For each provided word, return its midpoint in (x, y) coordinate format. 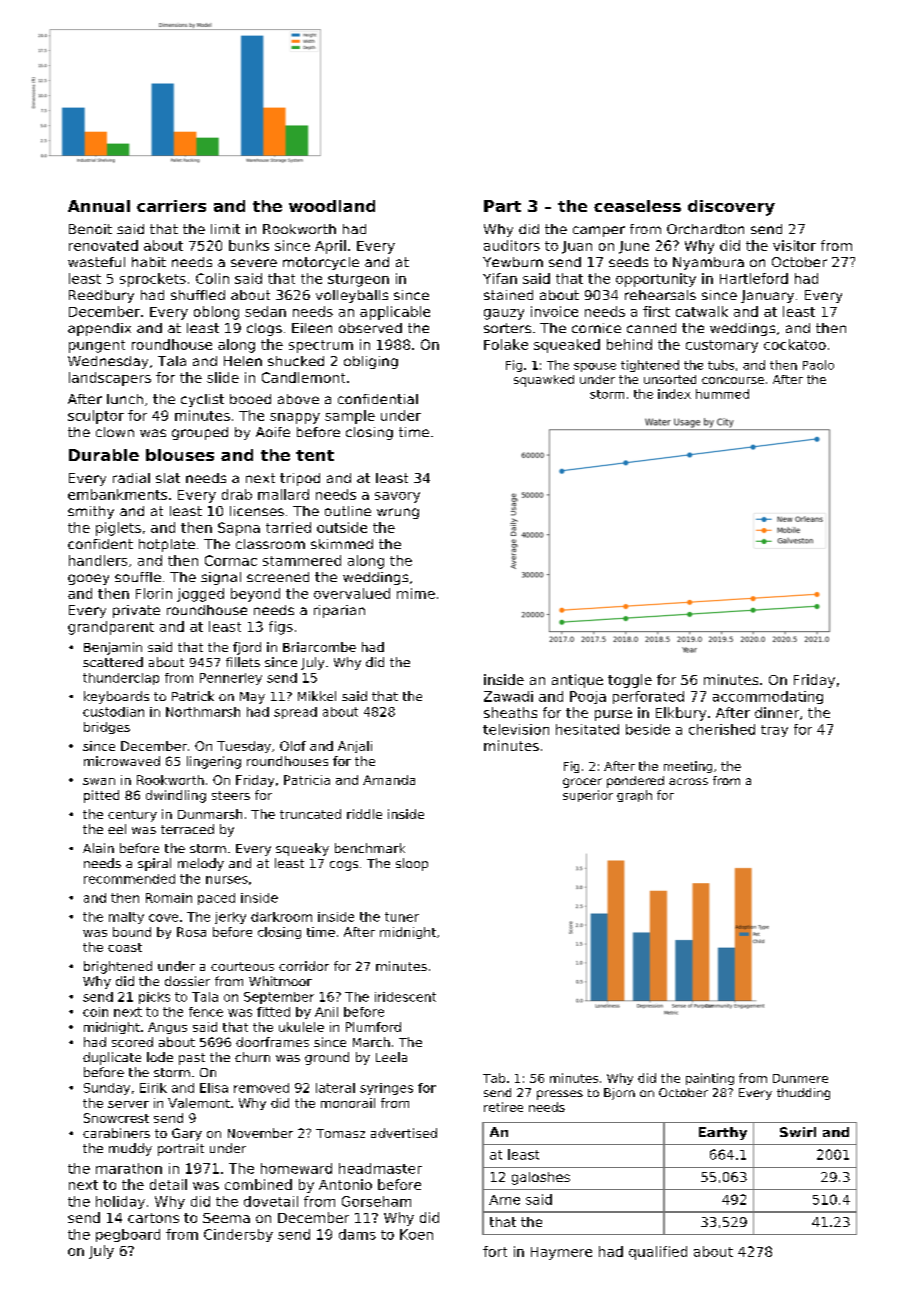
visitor (794, 245)
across (688, 781)
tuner (402, 917)
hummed (722, 394)
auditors (512, 245)
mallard (283, 494)
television (516, 729)
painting (710, 1079)
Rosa (191, 932)
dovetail (271, 1201)
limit (225, 229)
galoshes (541, 1178)
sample (350, 417)
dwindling (176, 796)
